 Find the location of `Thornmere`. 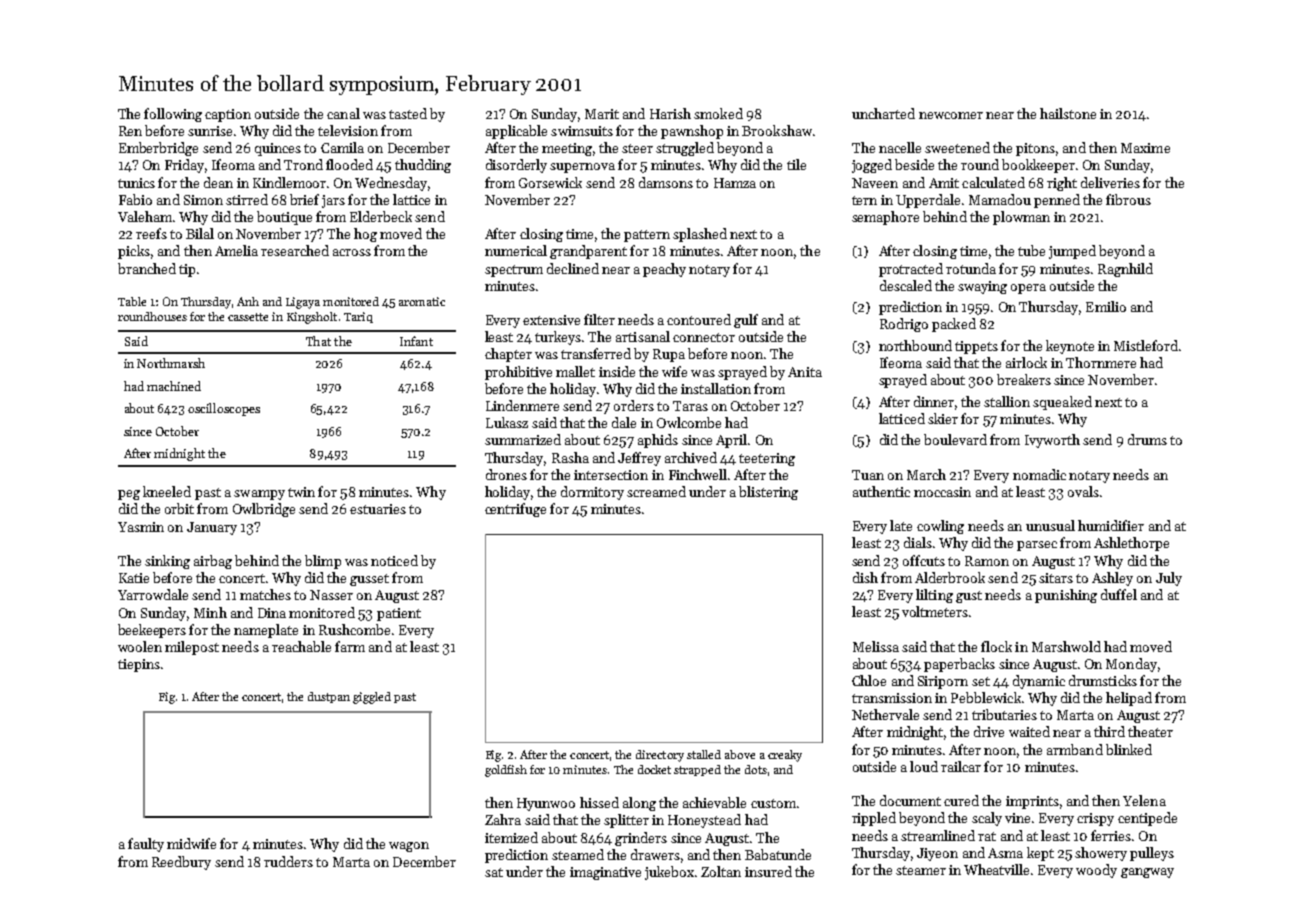

Thornmere is located at coordinates (1101, 362).
